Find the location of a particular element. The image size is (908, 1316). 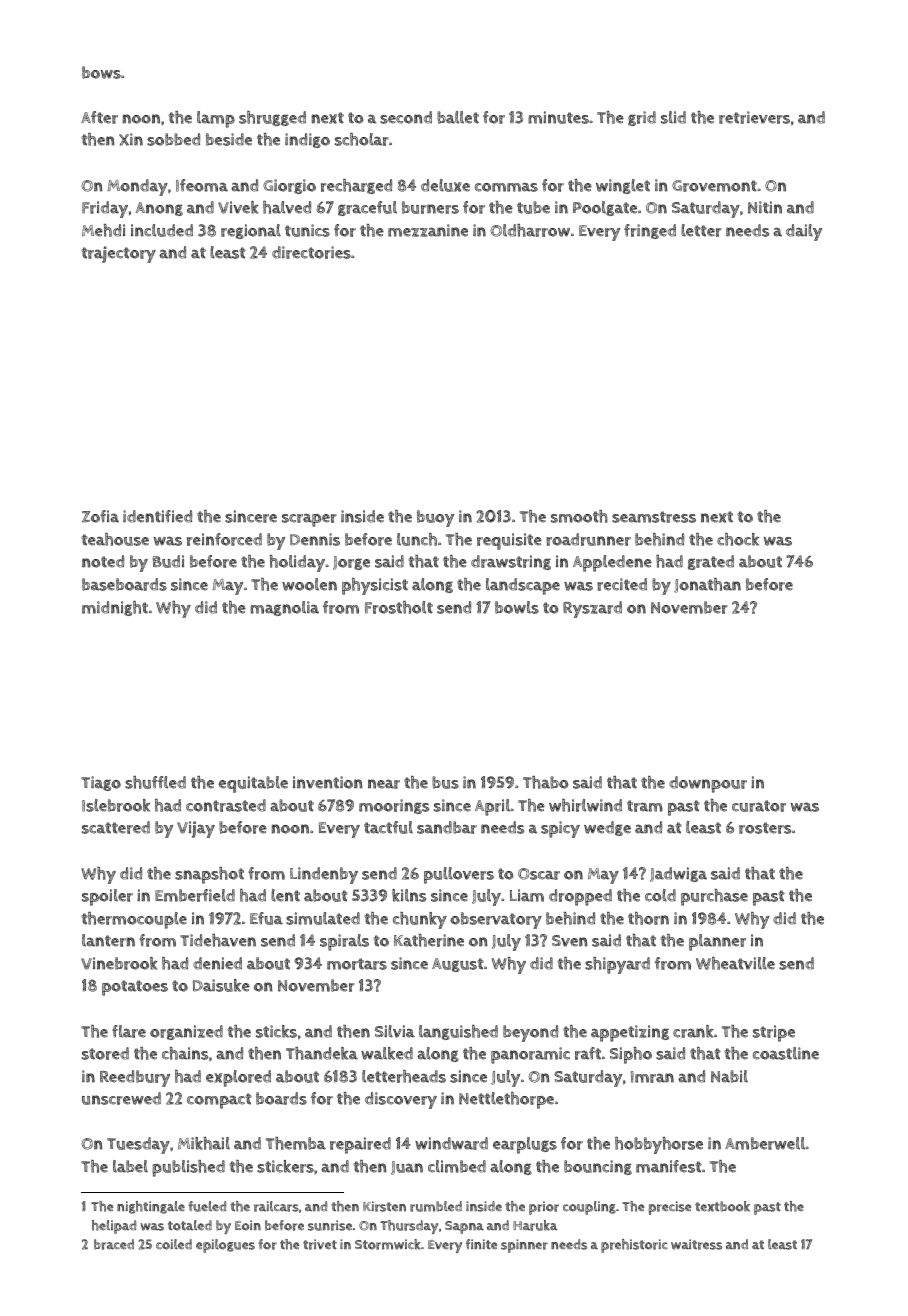

waitress is located at coordinates (696, 1244).
